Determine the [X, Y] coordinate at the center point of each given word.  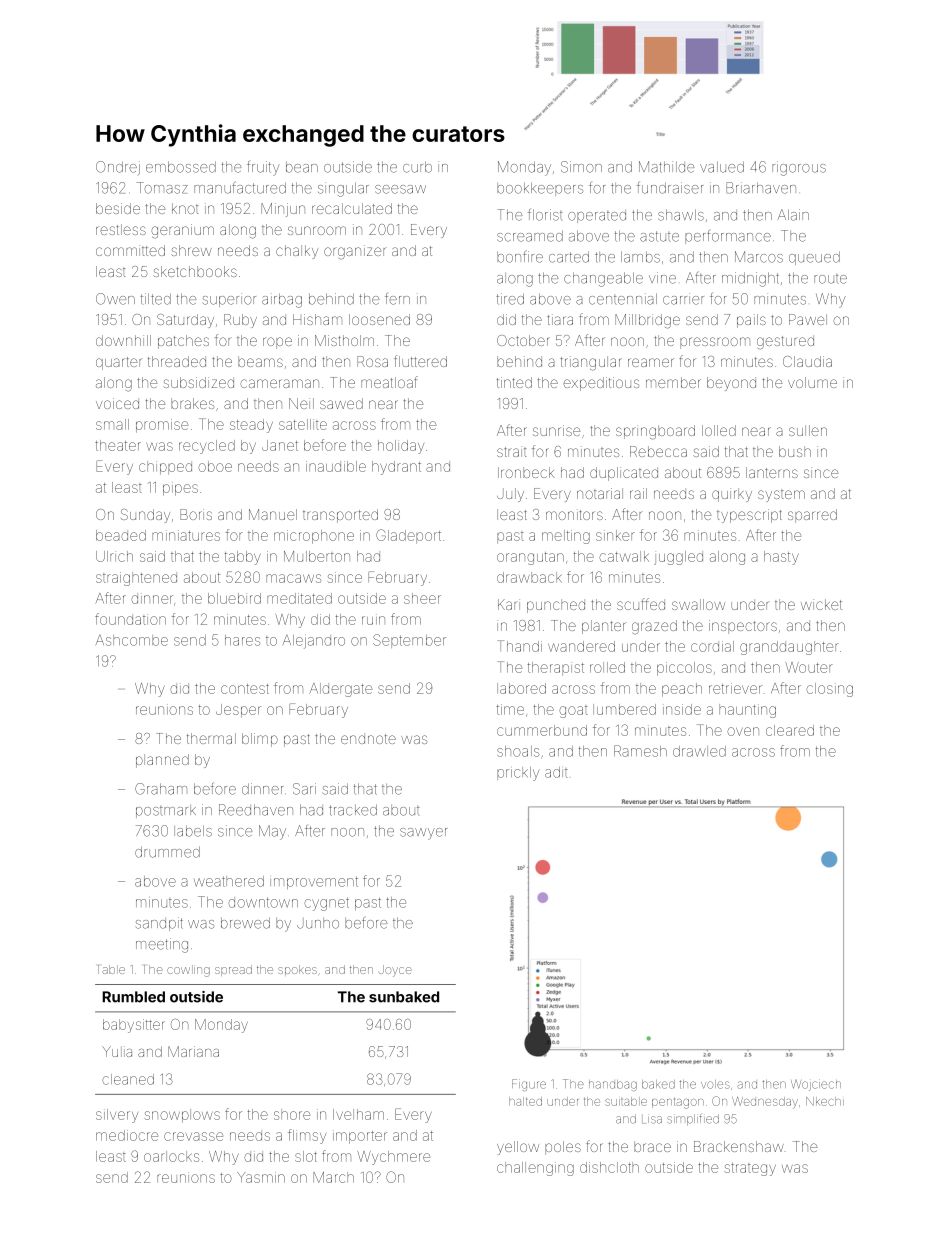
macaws [293, 578]
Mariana [193, 1051]
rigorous [799, 168]
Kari [509, 604]
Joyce [395, 971]
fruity [263, 168]
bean [302, 167]
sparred [812, 516]
